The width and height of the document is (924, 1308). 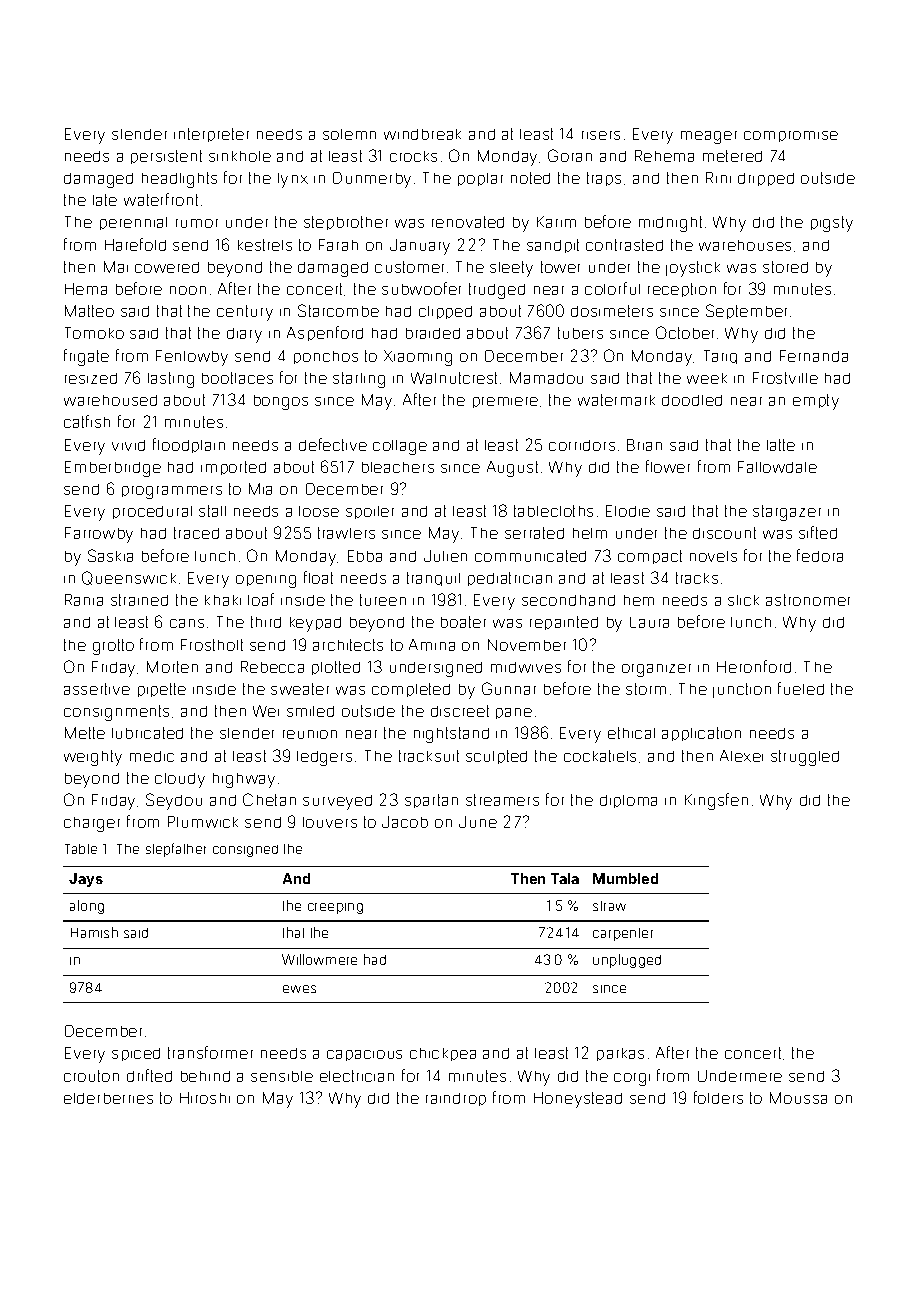 I want to click on spoiler, so click(x=370, y=512).
